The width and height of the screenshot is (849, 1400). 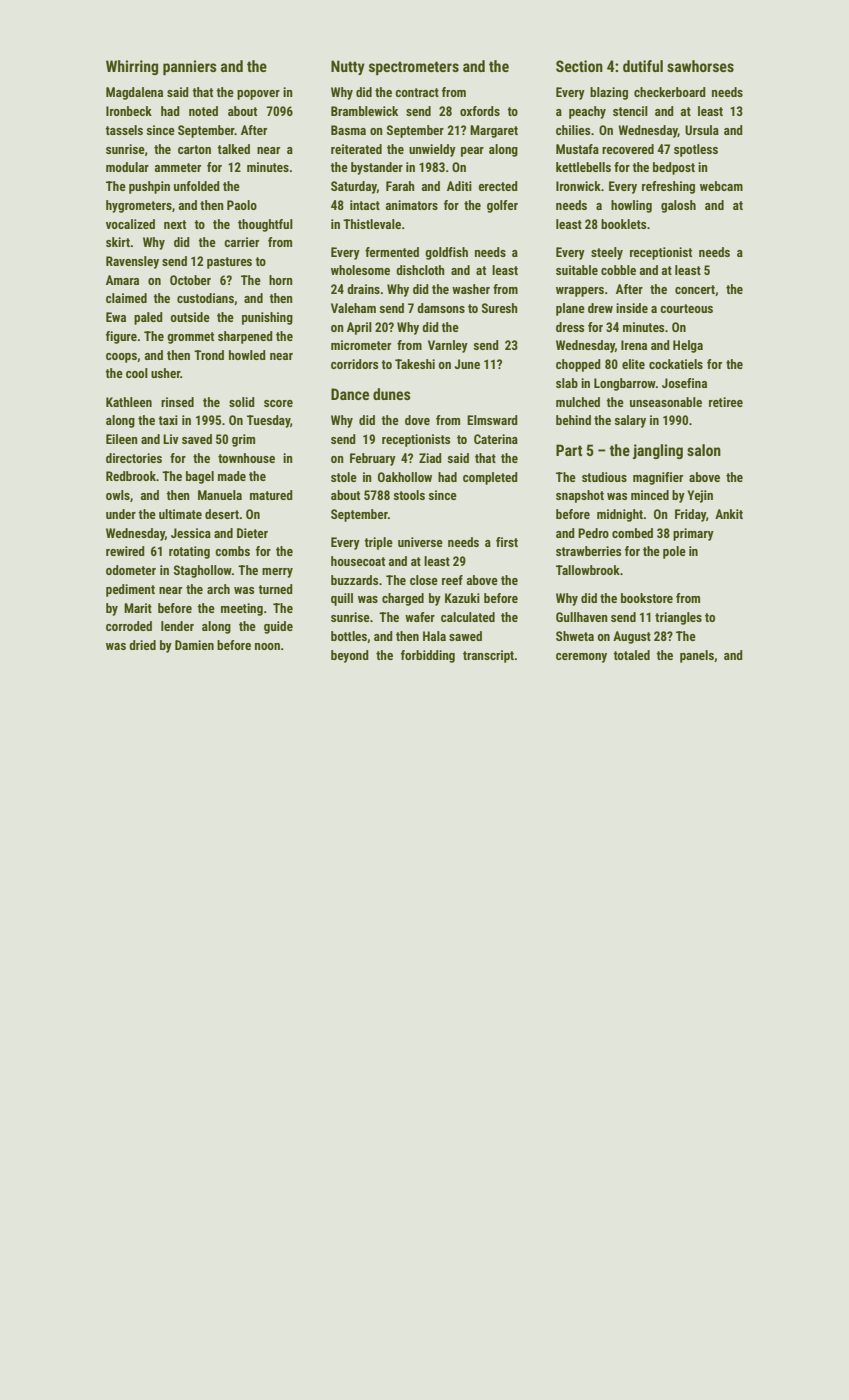 I want to click on Nutty, so click(x=348, y=67).
